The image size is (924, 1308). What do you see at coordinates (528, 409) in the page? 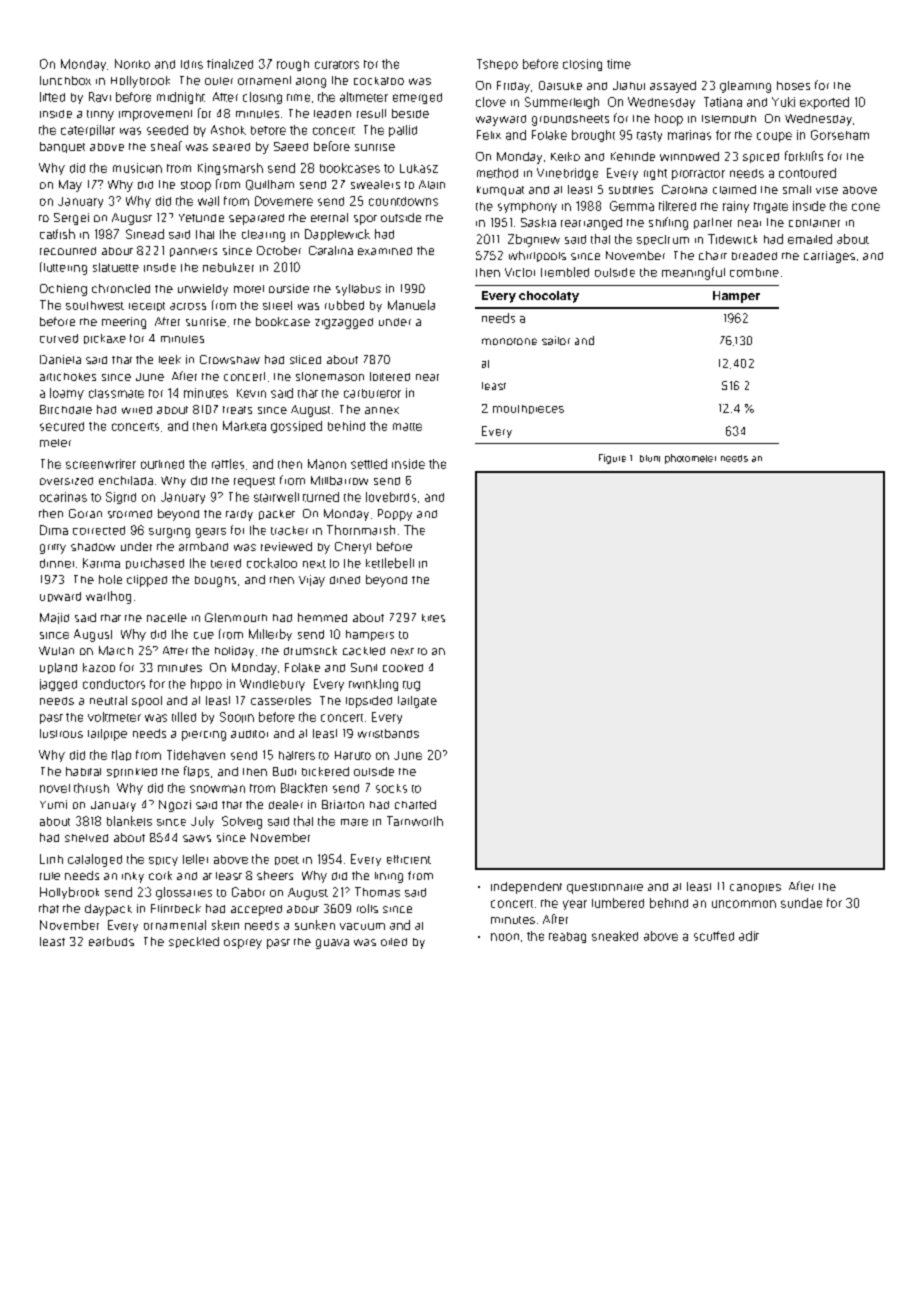
I see `mouthpieces` at bounding box center [528, 409].
